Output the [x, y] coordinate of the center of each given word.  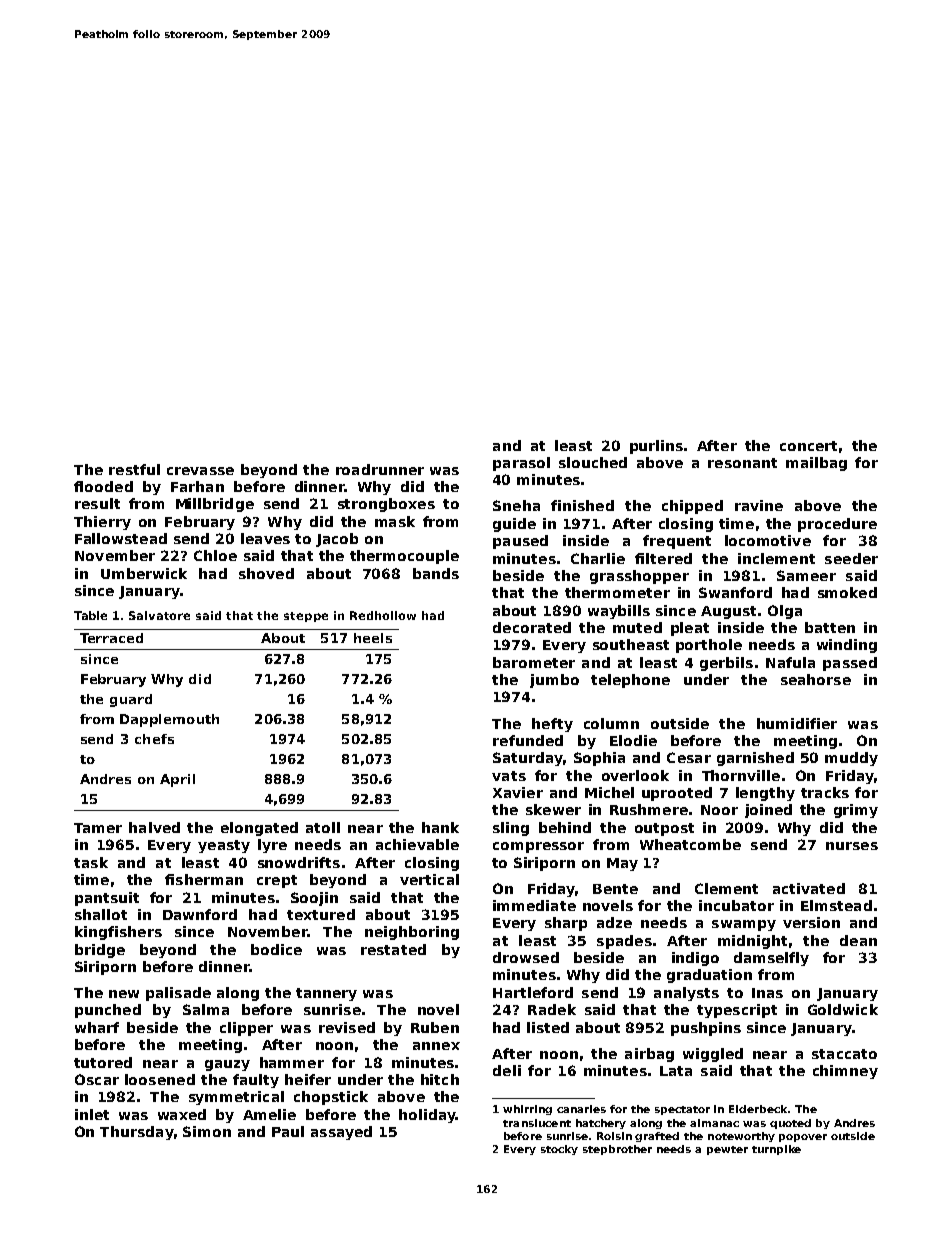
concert [808, 446]
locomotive [768, 540]
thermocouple [404, 557]
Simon [207, 1131]
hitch [440, 1079]
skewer [553, 809]
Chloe [215, 555]
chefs [154, 739]
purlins [656, 447]
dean [858, 940]
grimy [856, 811]
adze [614, 922]
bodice [276, 949]
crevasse [200, 471]
